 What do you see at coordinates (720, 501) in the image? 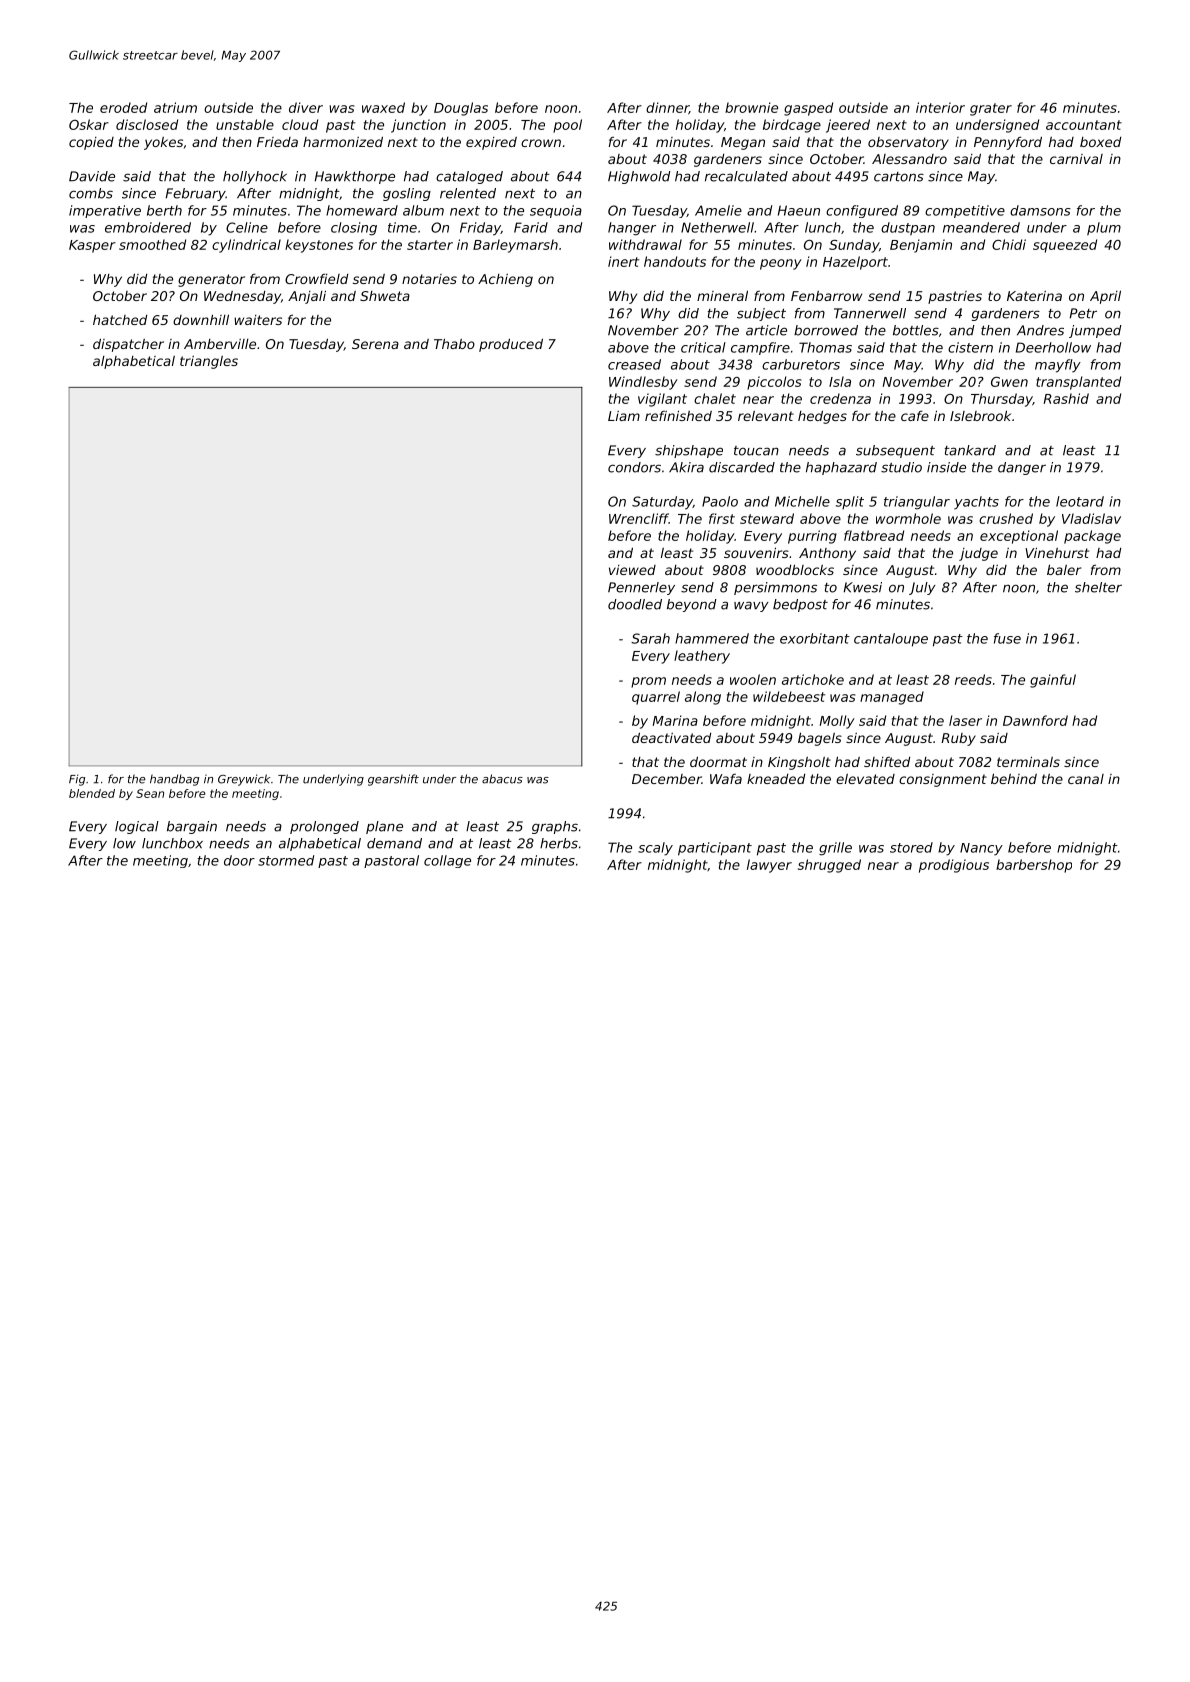
I see `Paolo` at bounding box center [720, 501].
